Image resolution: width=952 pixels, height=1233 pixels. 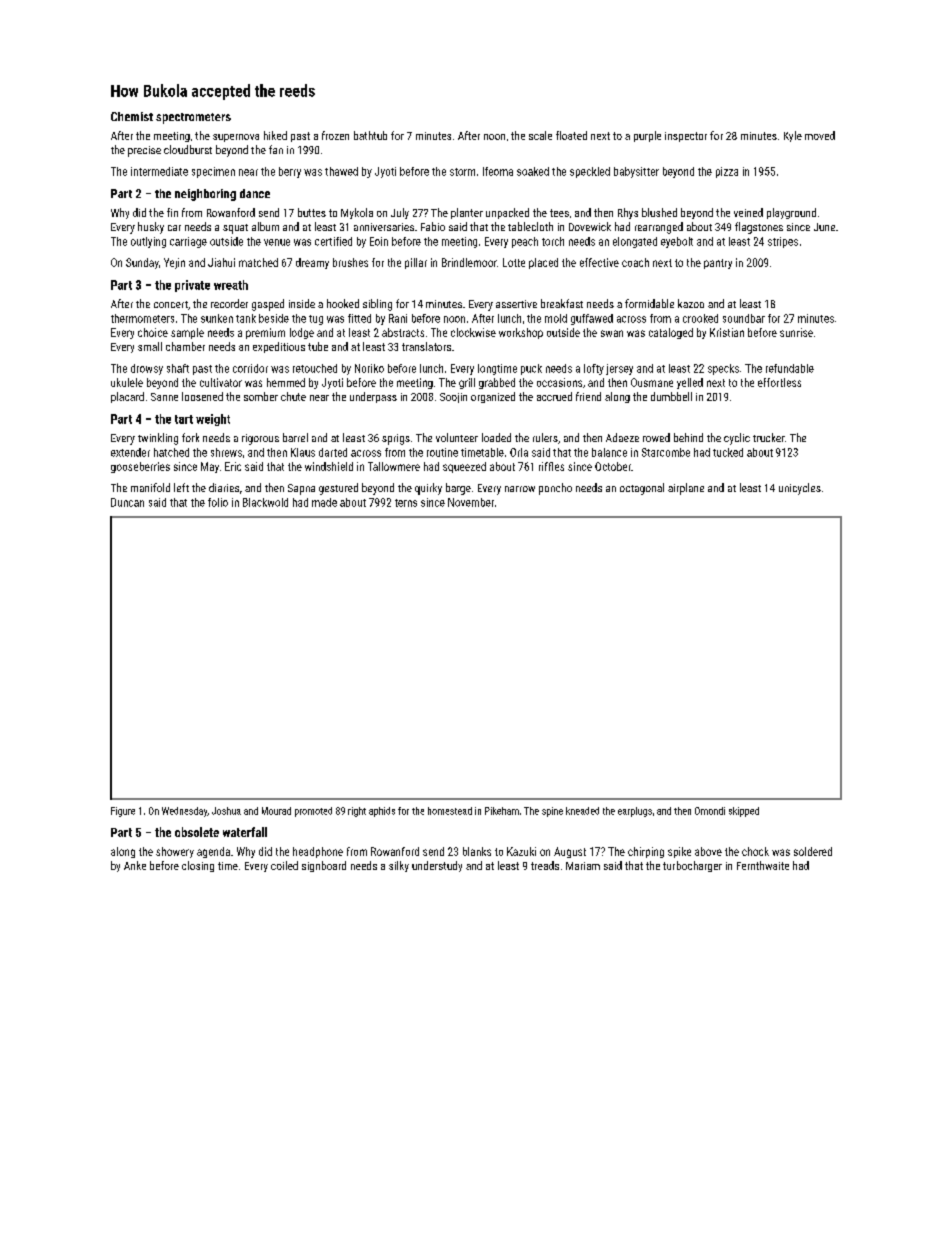 What do you see at coordinates (710, 811) in the screenshot?
I see `Omondi` at bounding box center [710, 811].
